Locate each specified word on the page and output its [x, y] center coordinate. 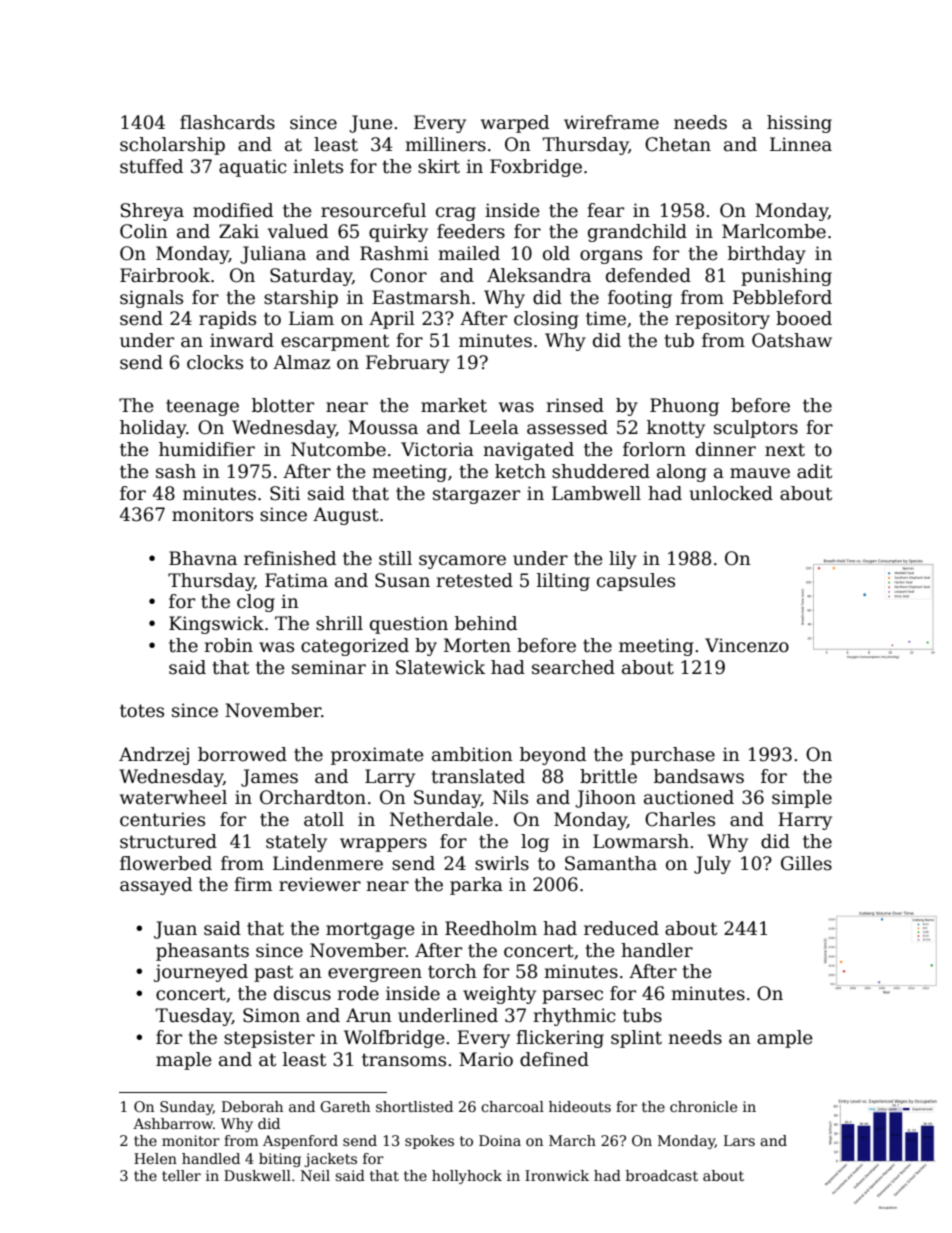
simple [802, 799]
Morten [477, 645]
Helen [155, 1158]
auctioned [689, 797]
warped [515, 124]
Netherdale [441, 819]
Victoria [437, 449]
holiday [153, 429]
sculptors [756, 429]
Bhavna [203, 558]
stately [296, 843]
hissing [799, 124]
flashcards [227, 122]
